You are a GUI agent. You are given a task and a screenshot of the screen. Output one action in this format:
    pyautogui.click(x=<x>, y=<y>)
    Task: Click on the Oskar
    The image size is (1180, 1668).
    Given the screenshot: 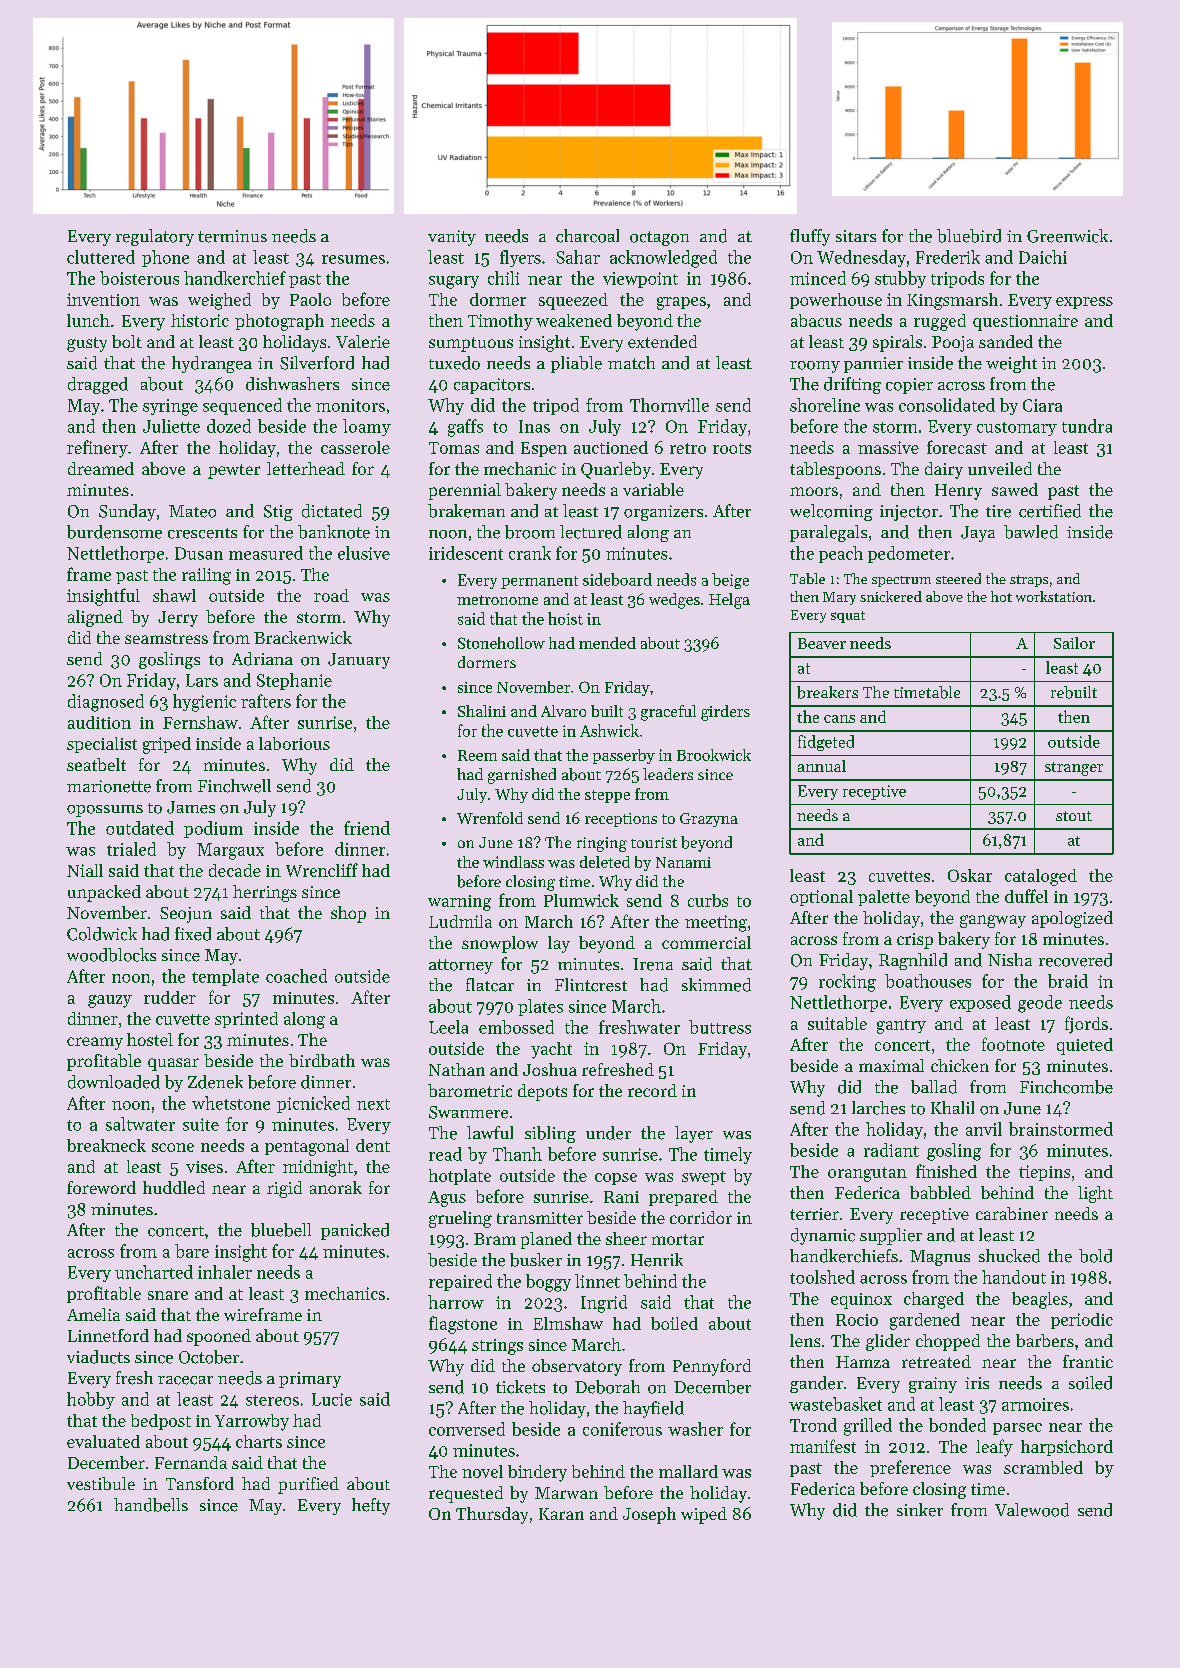 What is the action you would take?
    pyautogui.click(x=970, y=875)
